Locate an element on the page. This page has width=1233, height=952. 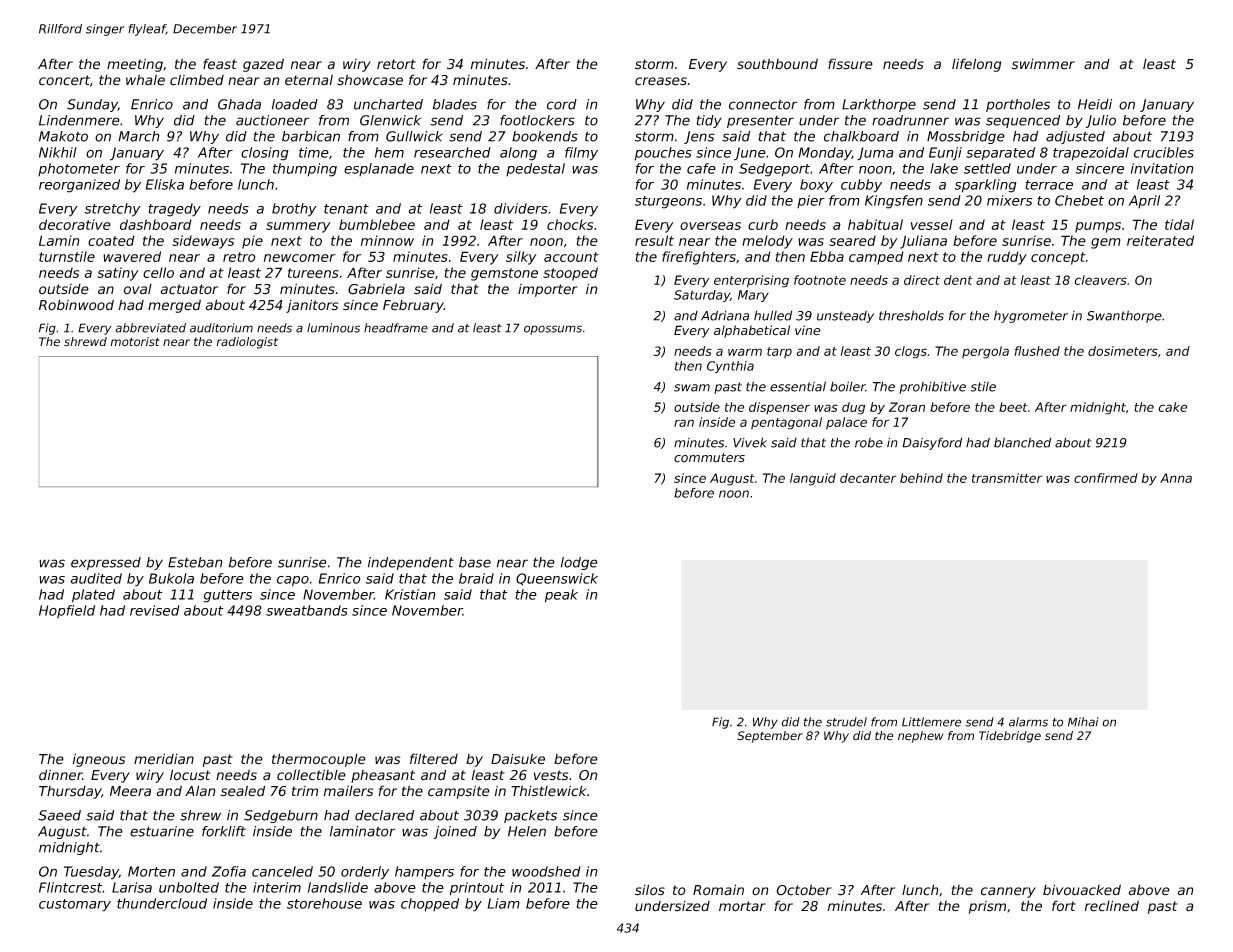
October is located at coordinates (804, 890).
